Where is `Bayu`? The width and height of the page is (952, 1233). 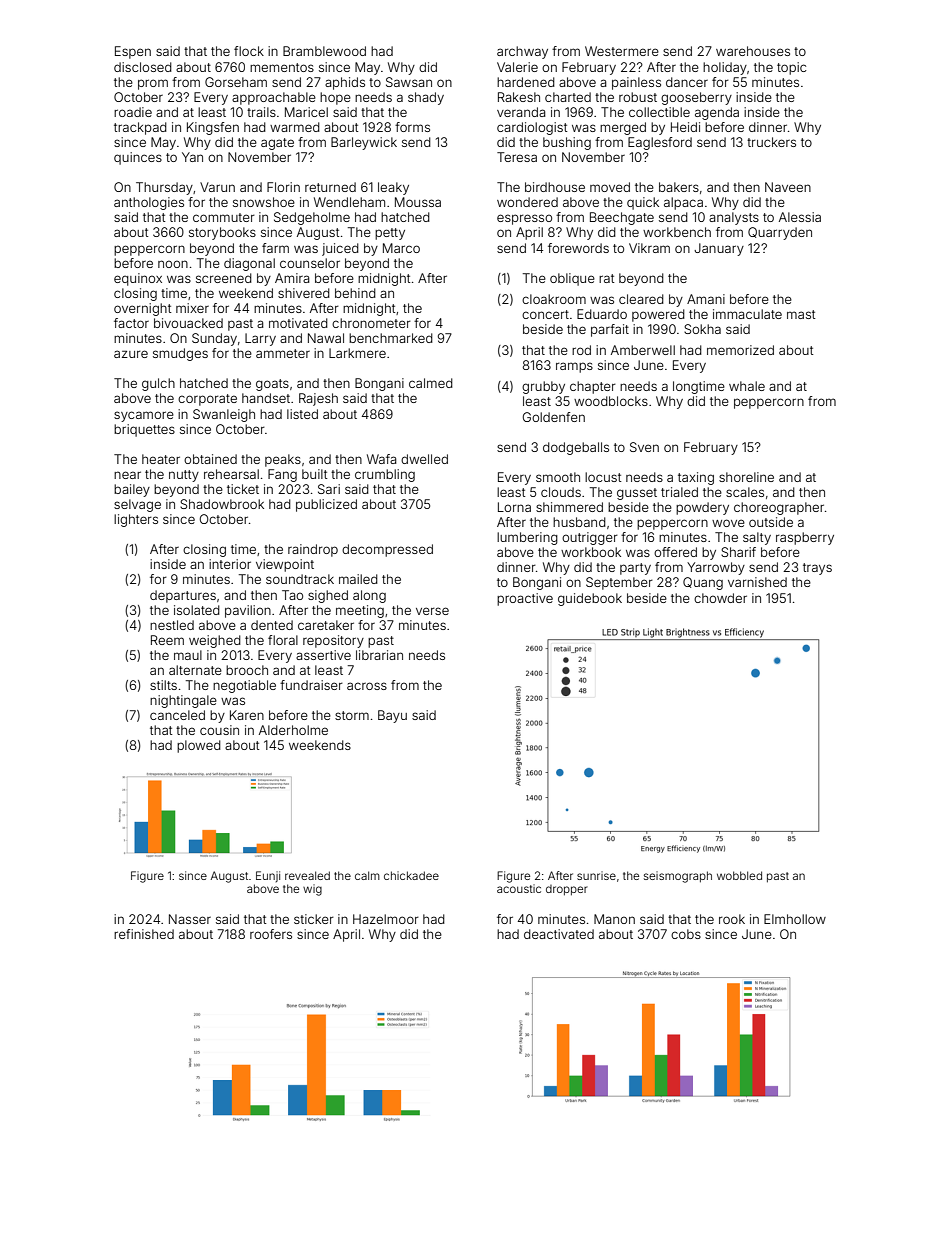
Bayu is located at coordinates (392, 716).
